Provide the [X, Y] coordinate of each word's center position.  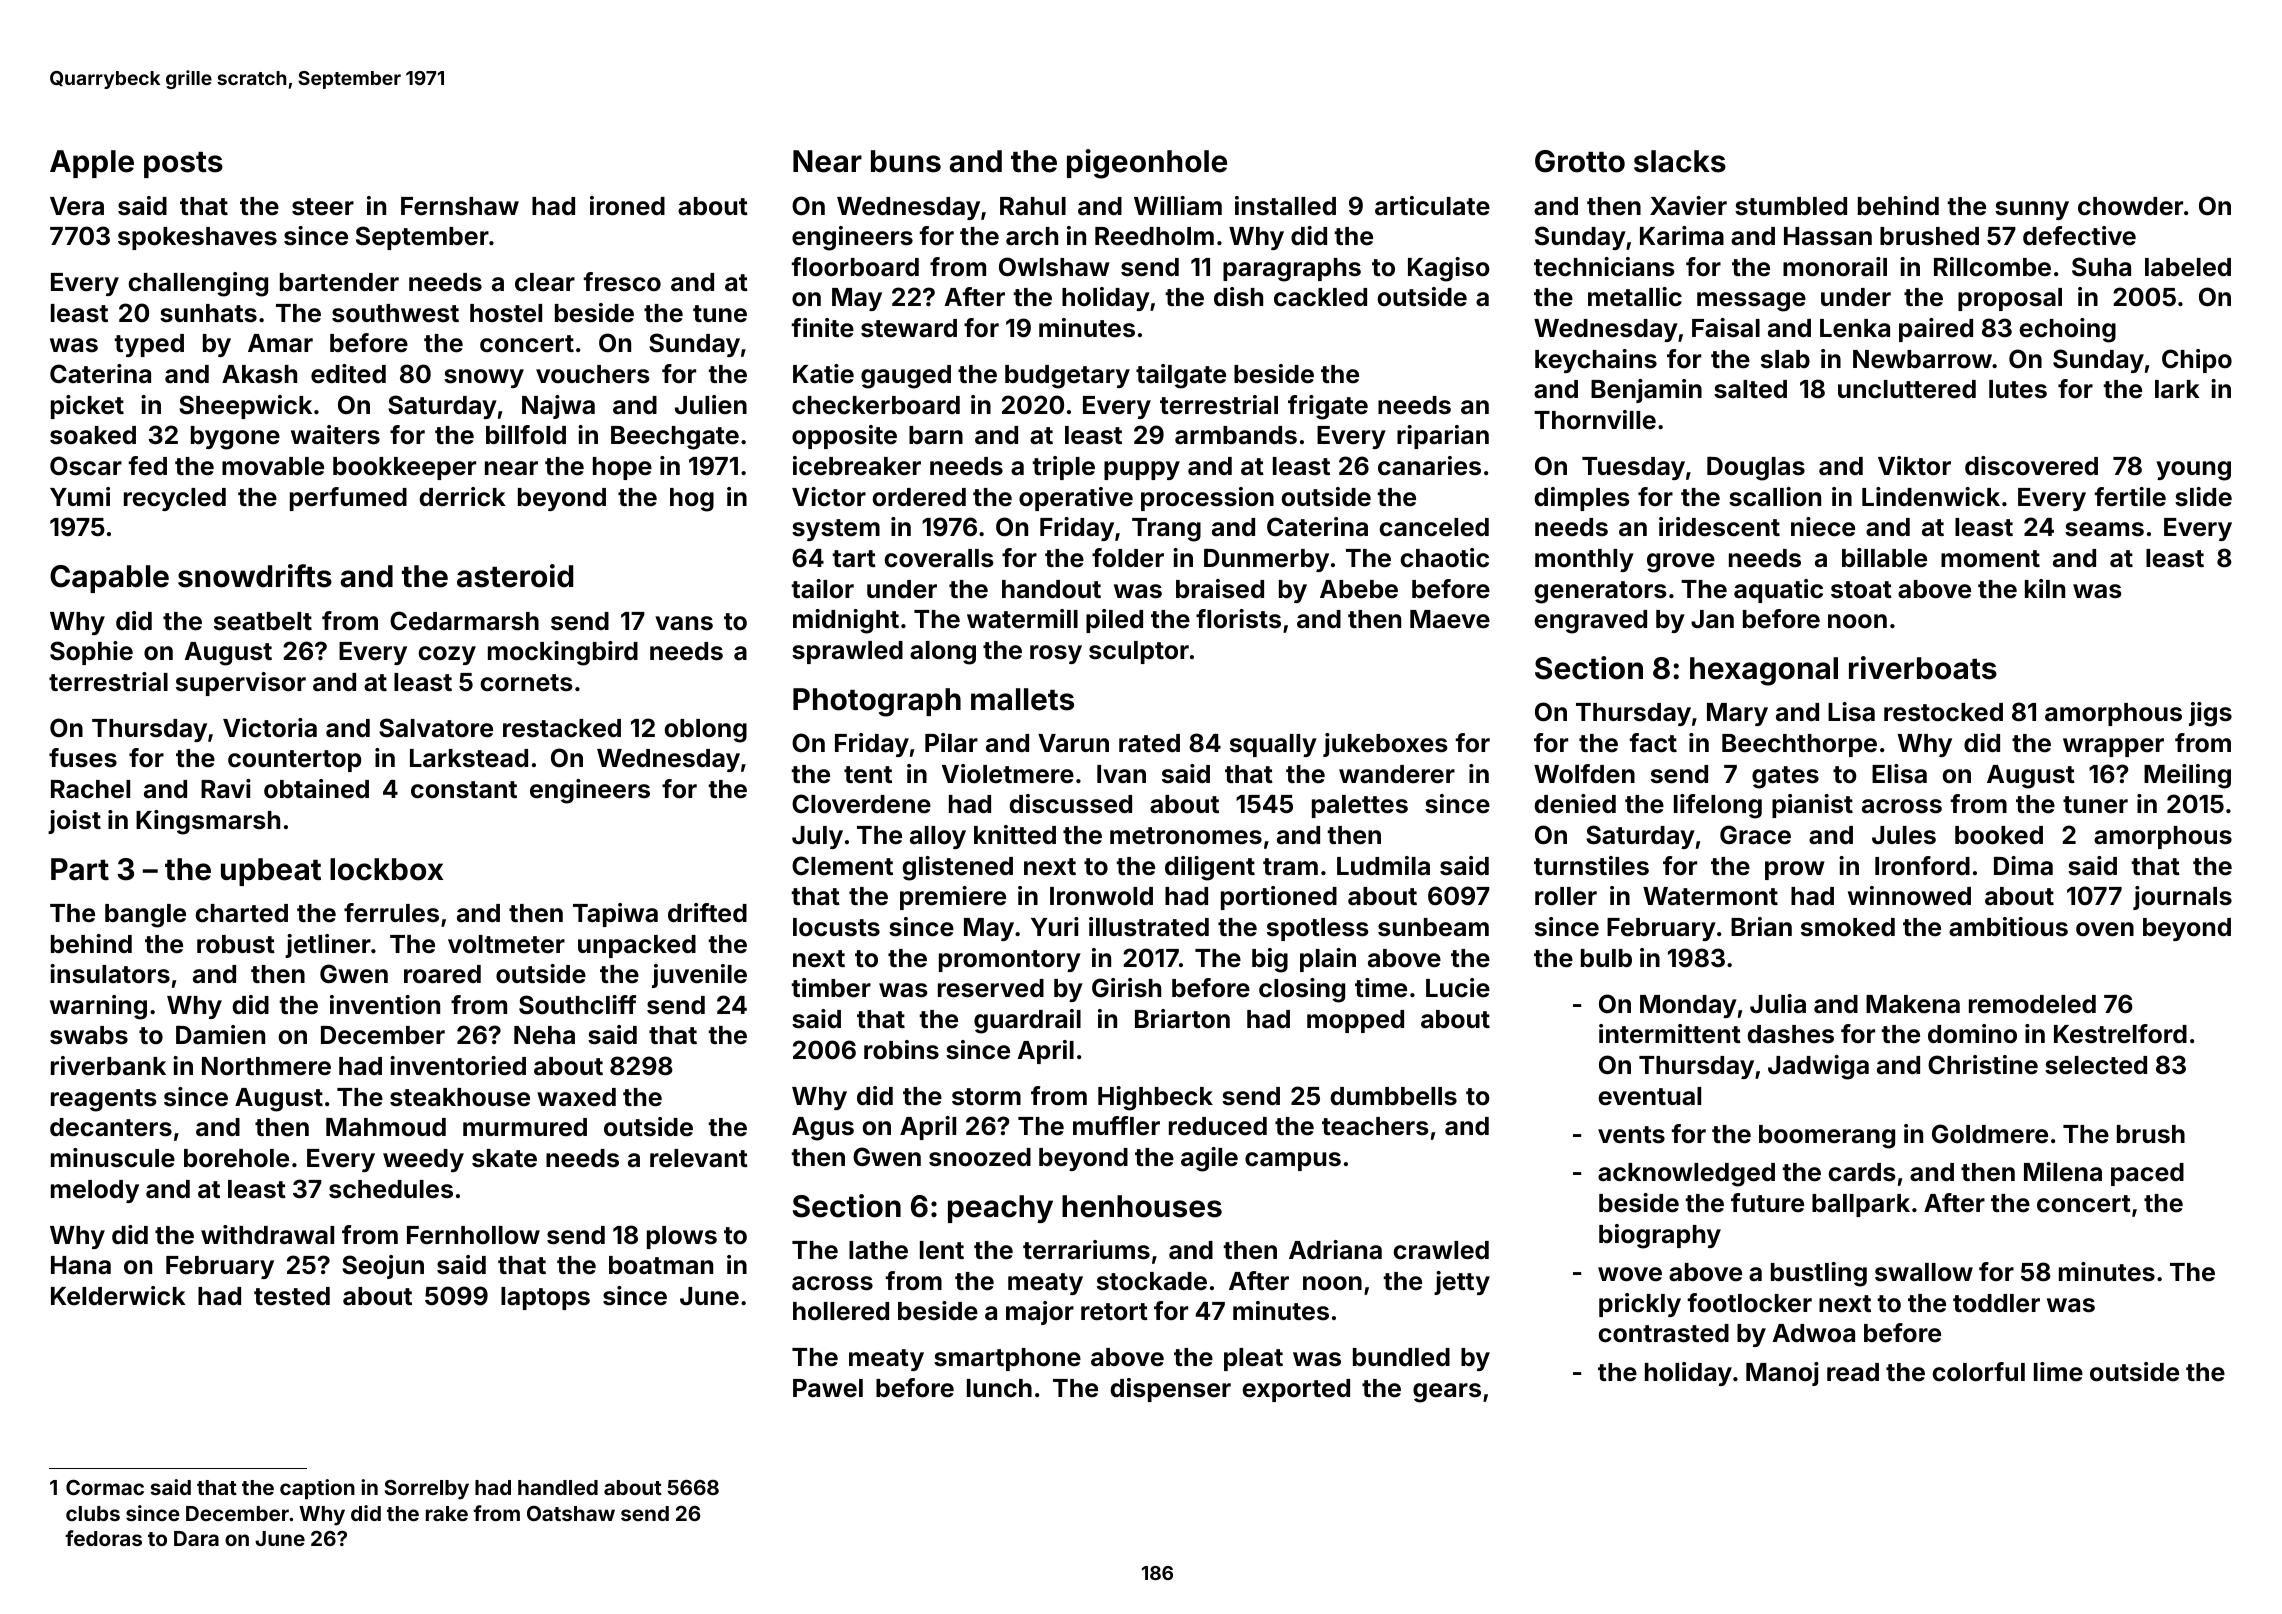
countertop [294, 761]
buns [906, 161]
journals [2182, 898]
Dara [196, 1538]
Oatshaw [571, 1513]
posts [183, 165]
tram [1290, 867]
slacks [1680, 161]
